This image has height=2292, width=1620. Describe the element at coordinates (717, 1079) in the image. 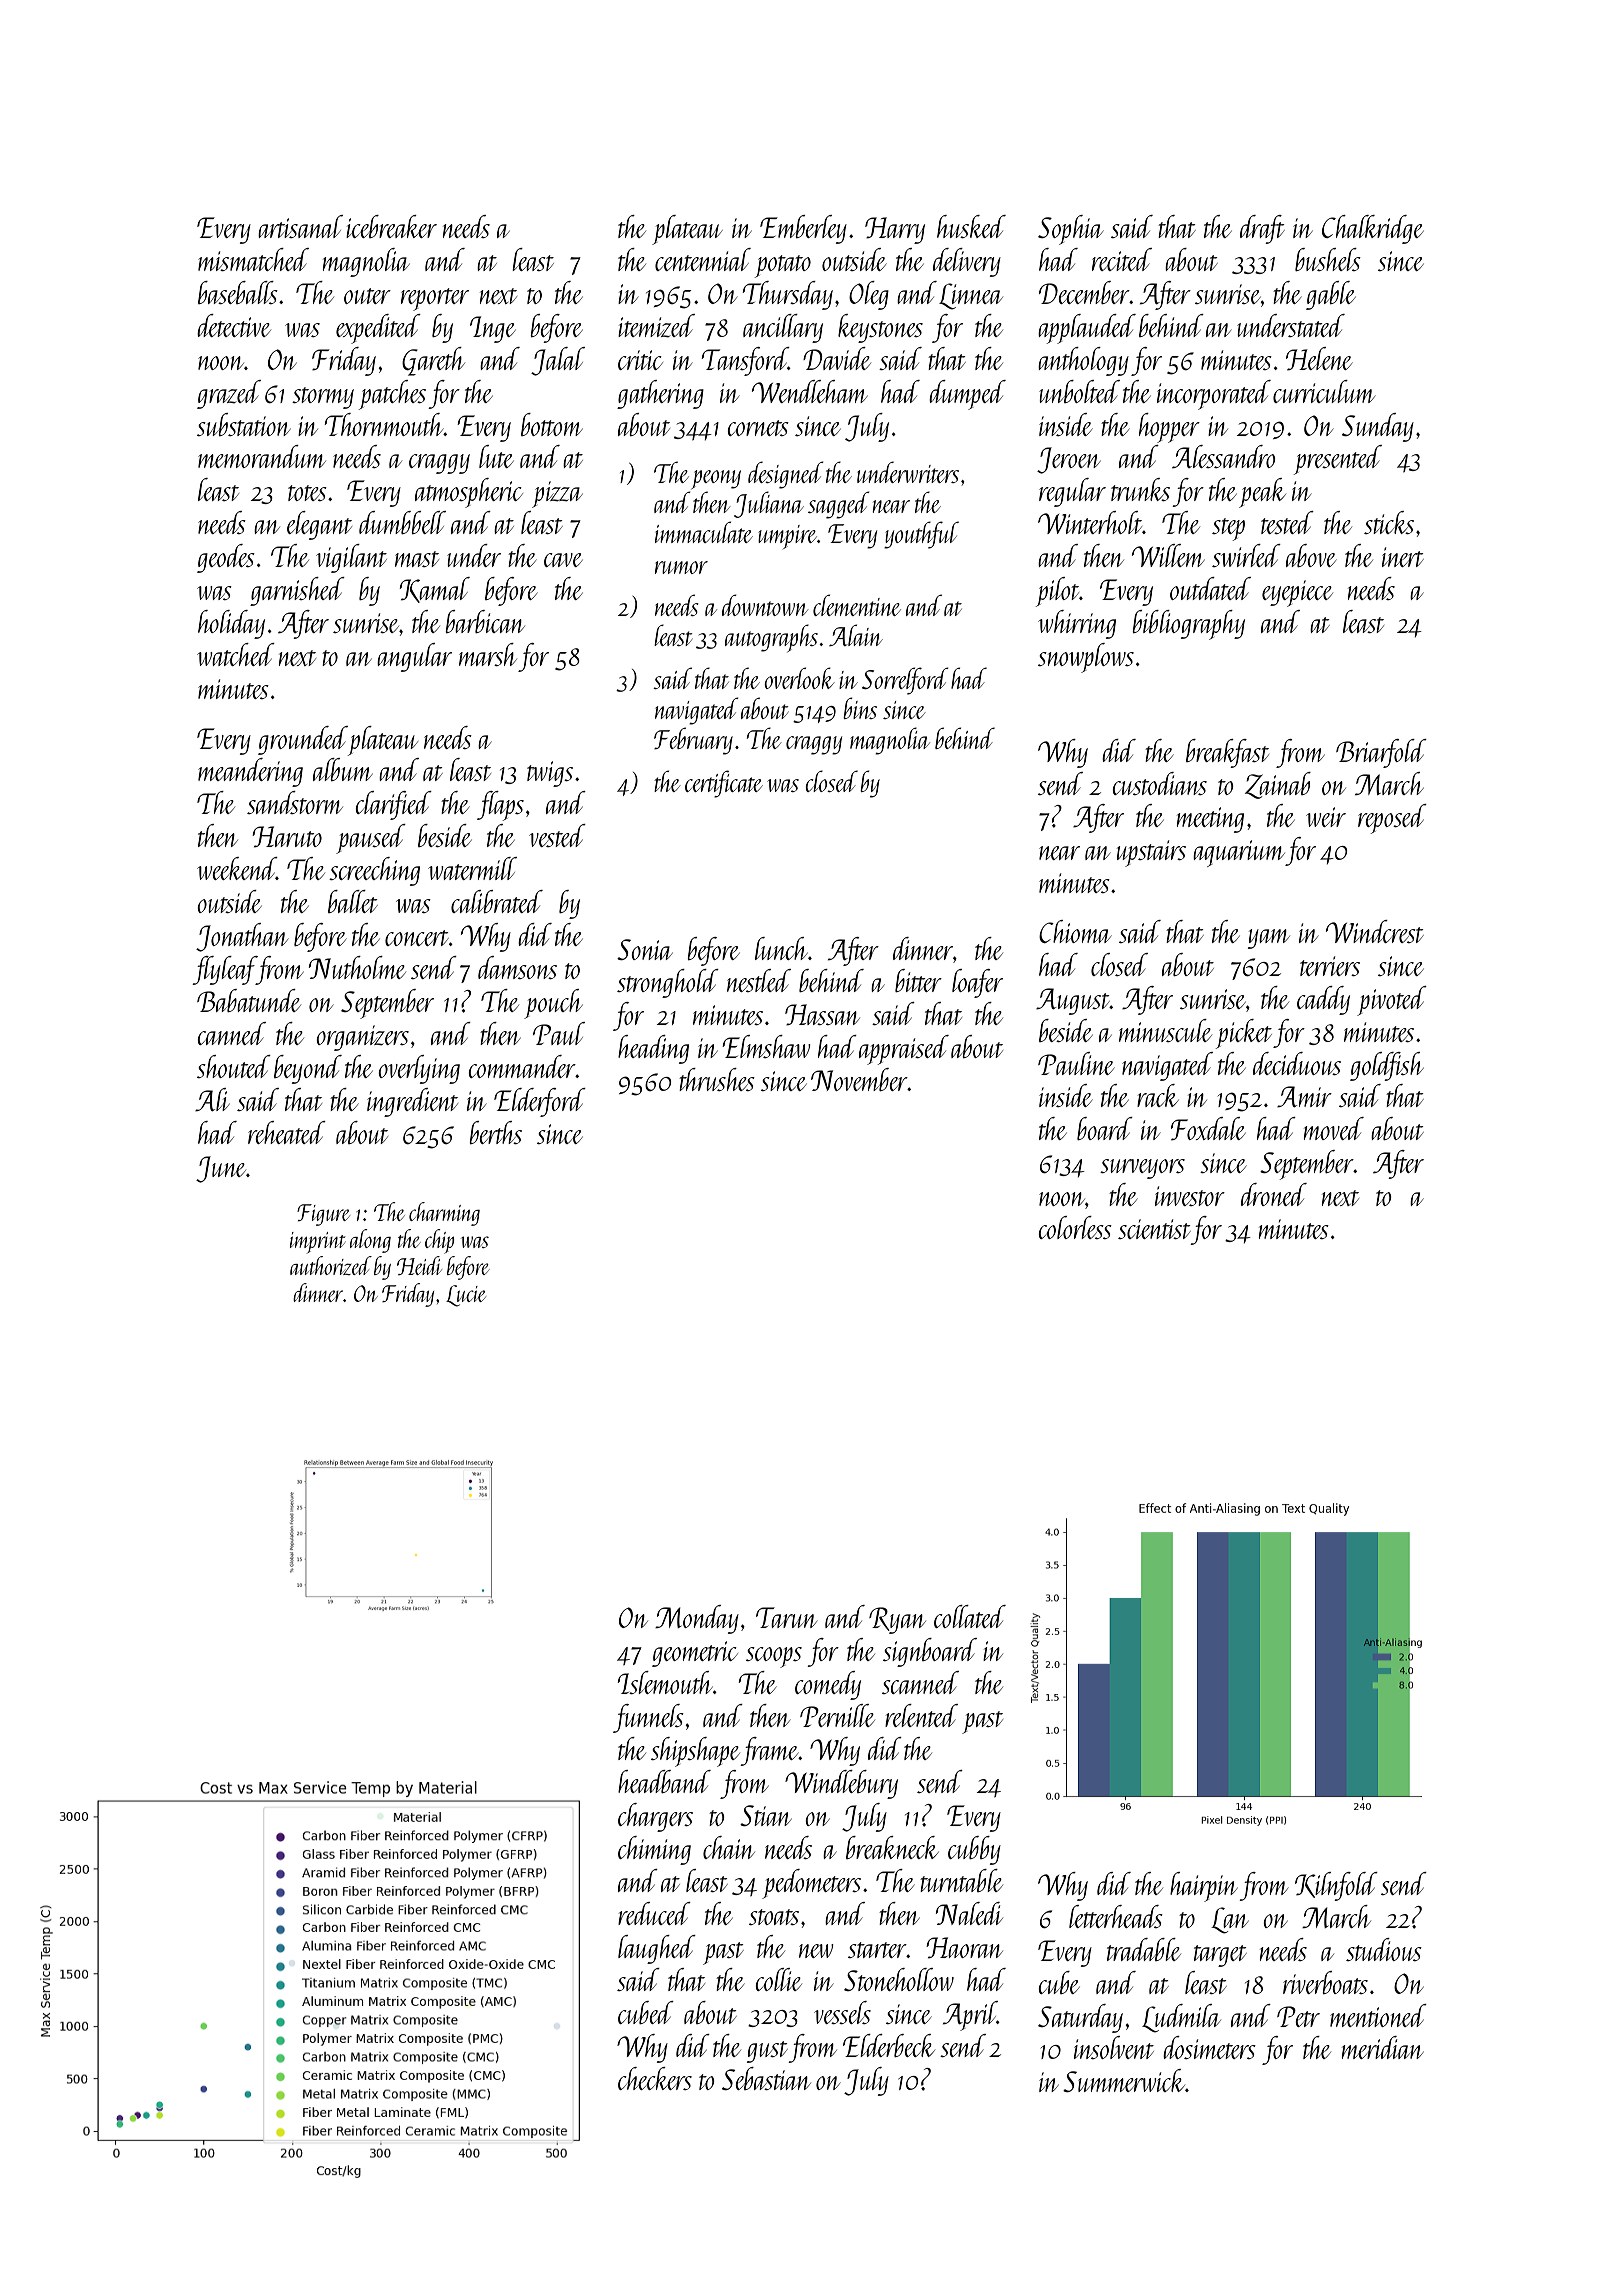

I see `thrushes` at that location.
